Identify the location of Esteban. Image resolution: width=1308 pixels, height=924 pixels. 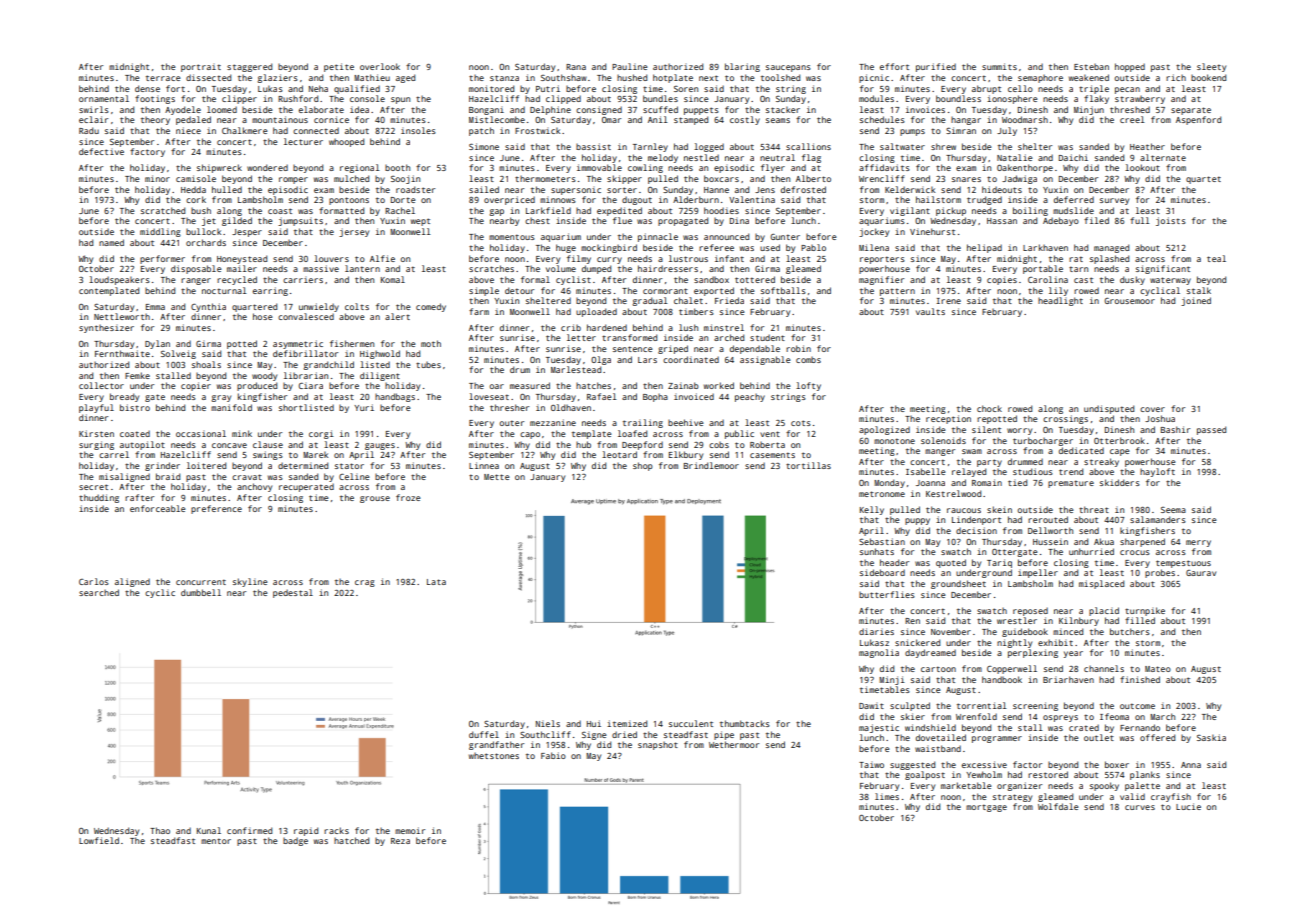
(1091, 67).
